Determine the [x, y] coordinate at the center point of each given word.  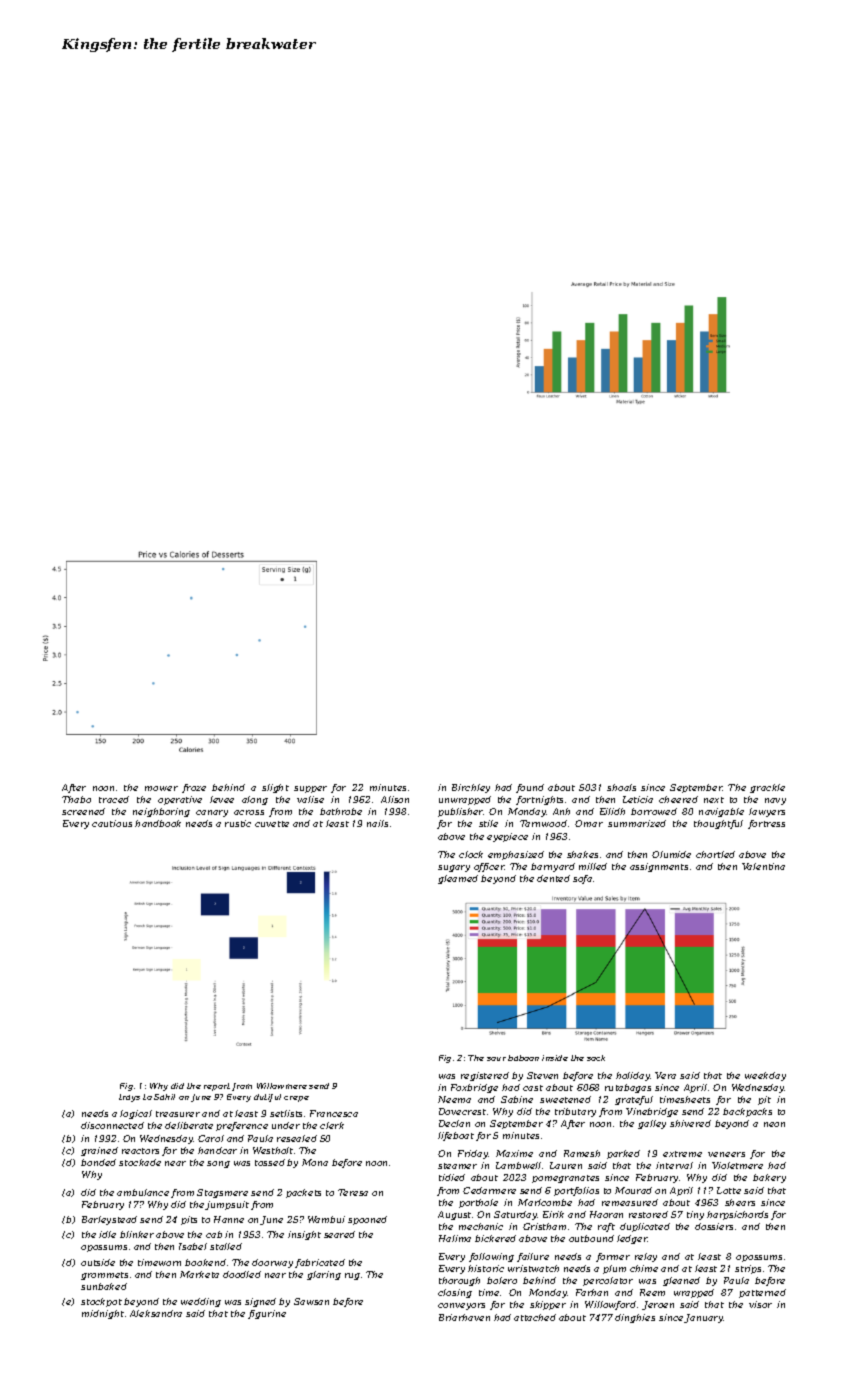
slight [275, 788]
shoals [621, 787]
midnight [103, 1314]
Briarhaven [464, 1317]
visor [760, 1304]
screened [83, 811]
